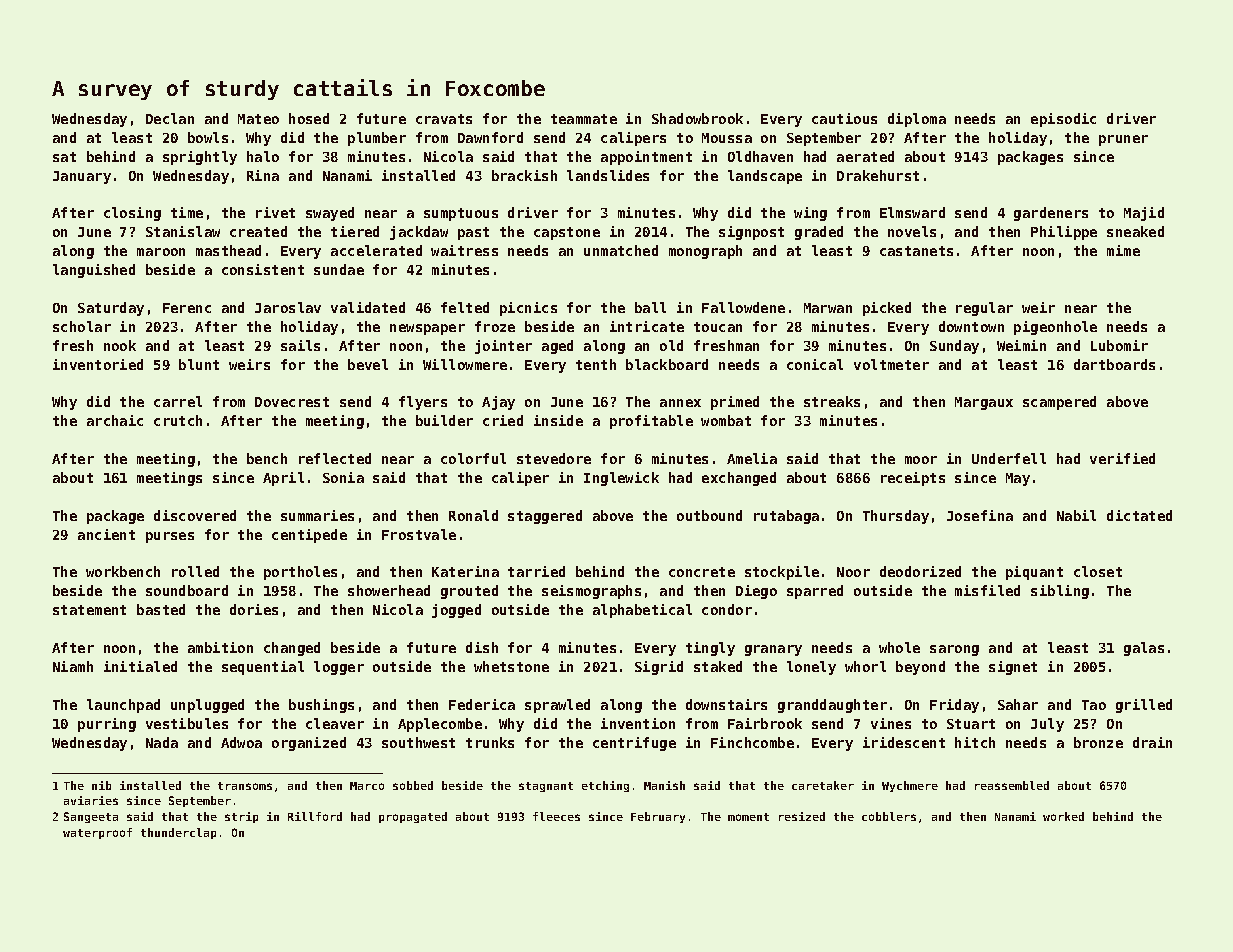 This screenshot has height=952, width=1233. I want to click on diploma, so click(917, 120).
